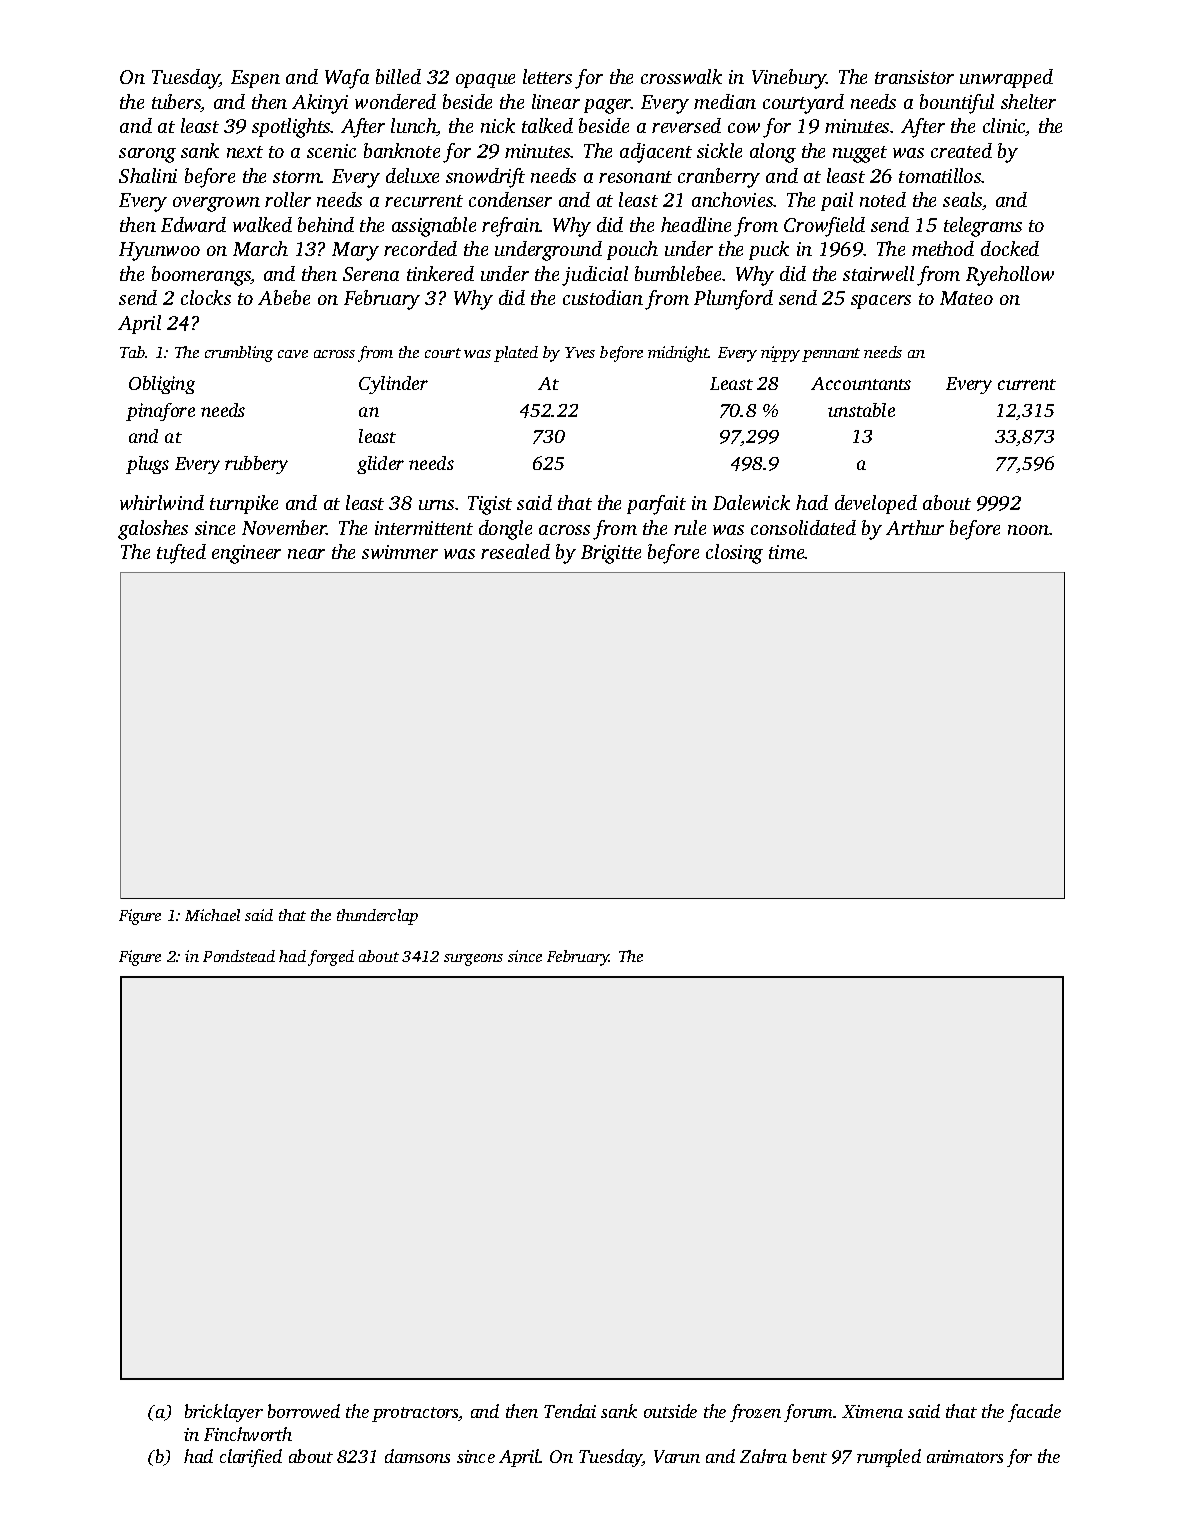 The height and width of the screenshot is (1532, 1184). Describe the element at coordinates (398, 76) in the screenshot. I see `billed` at that location.
